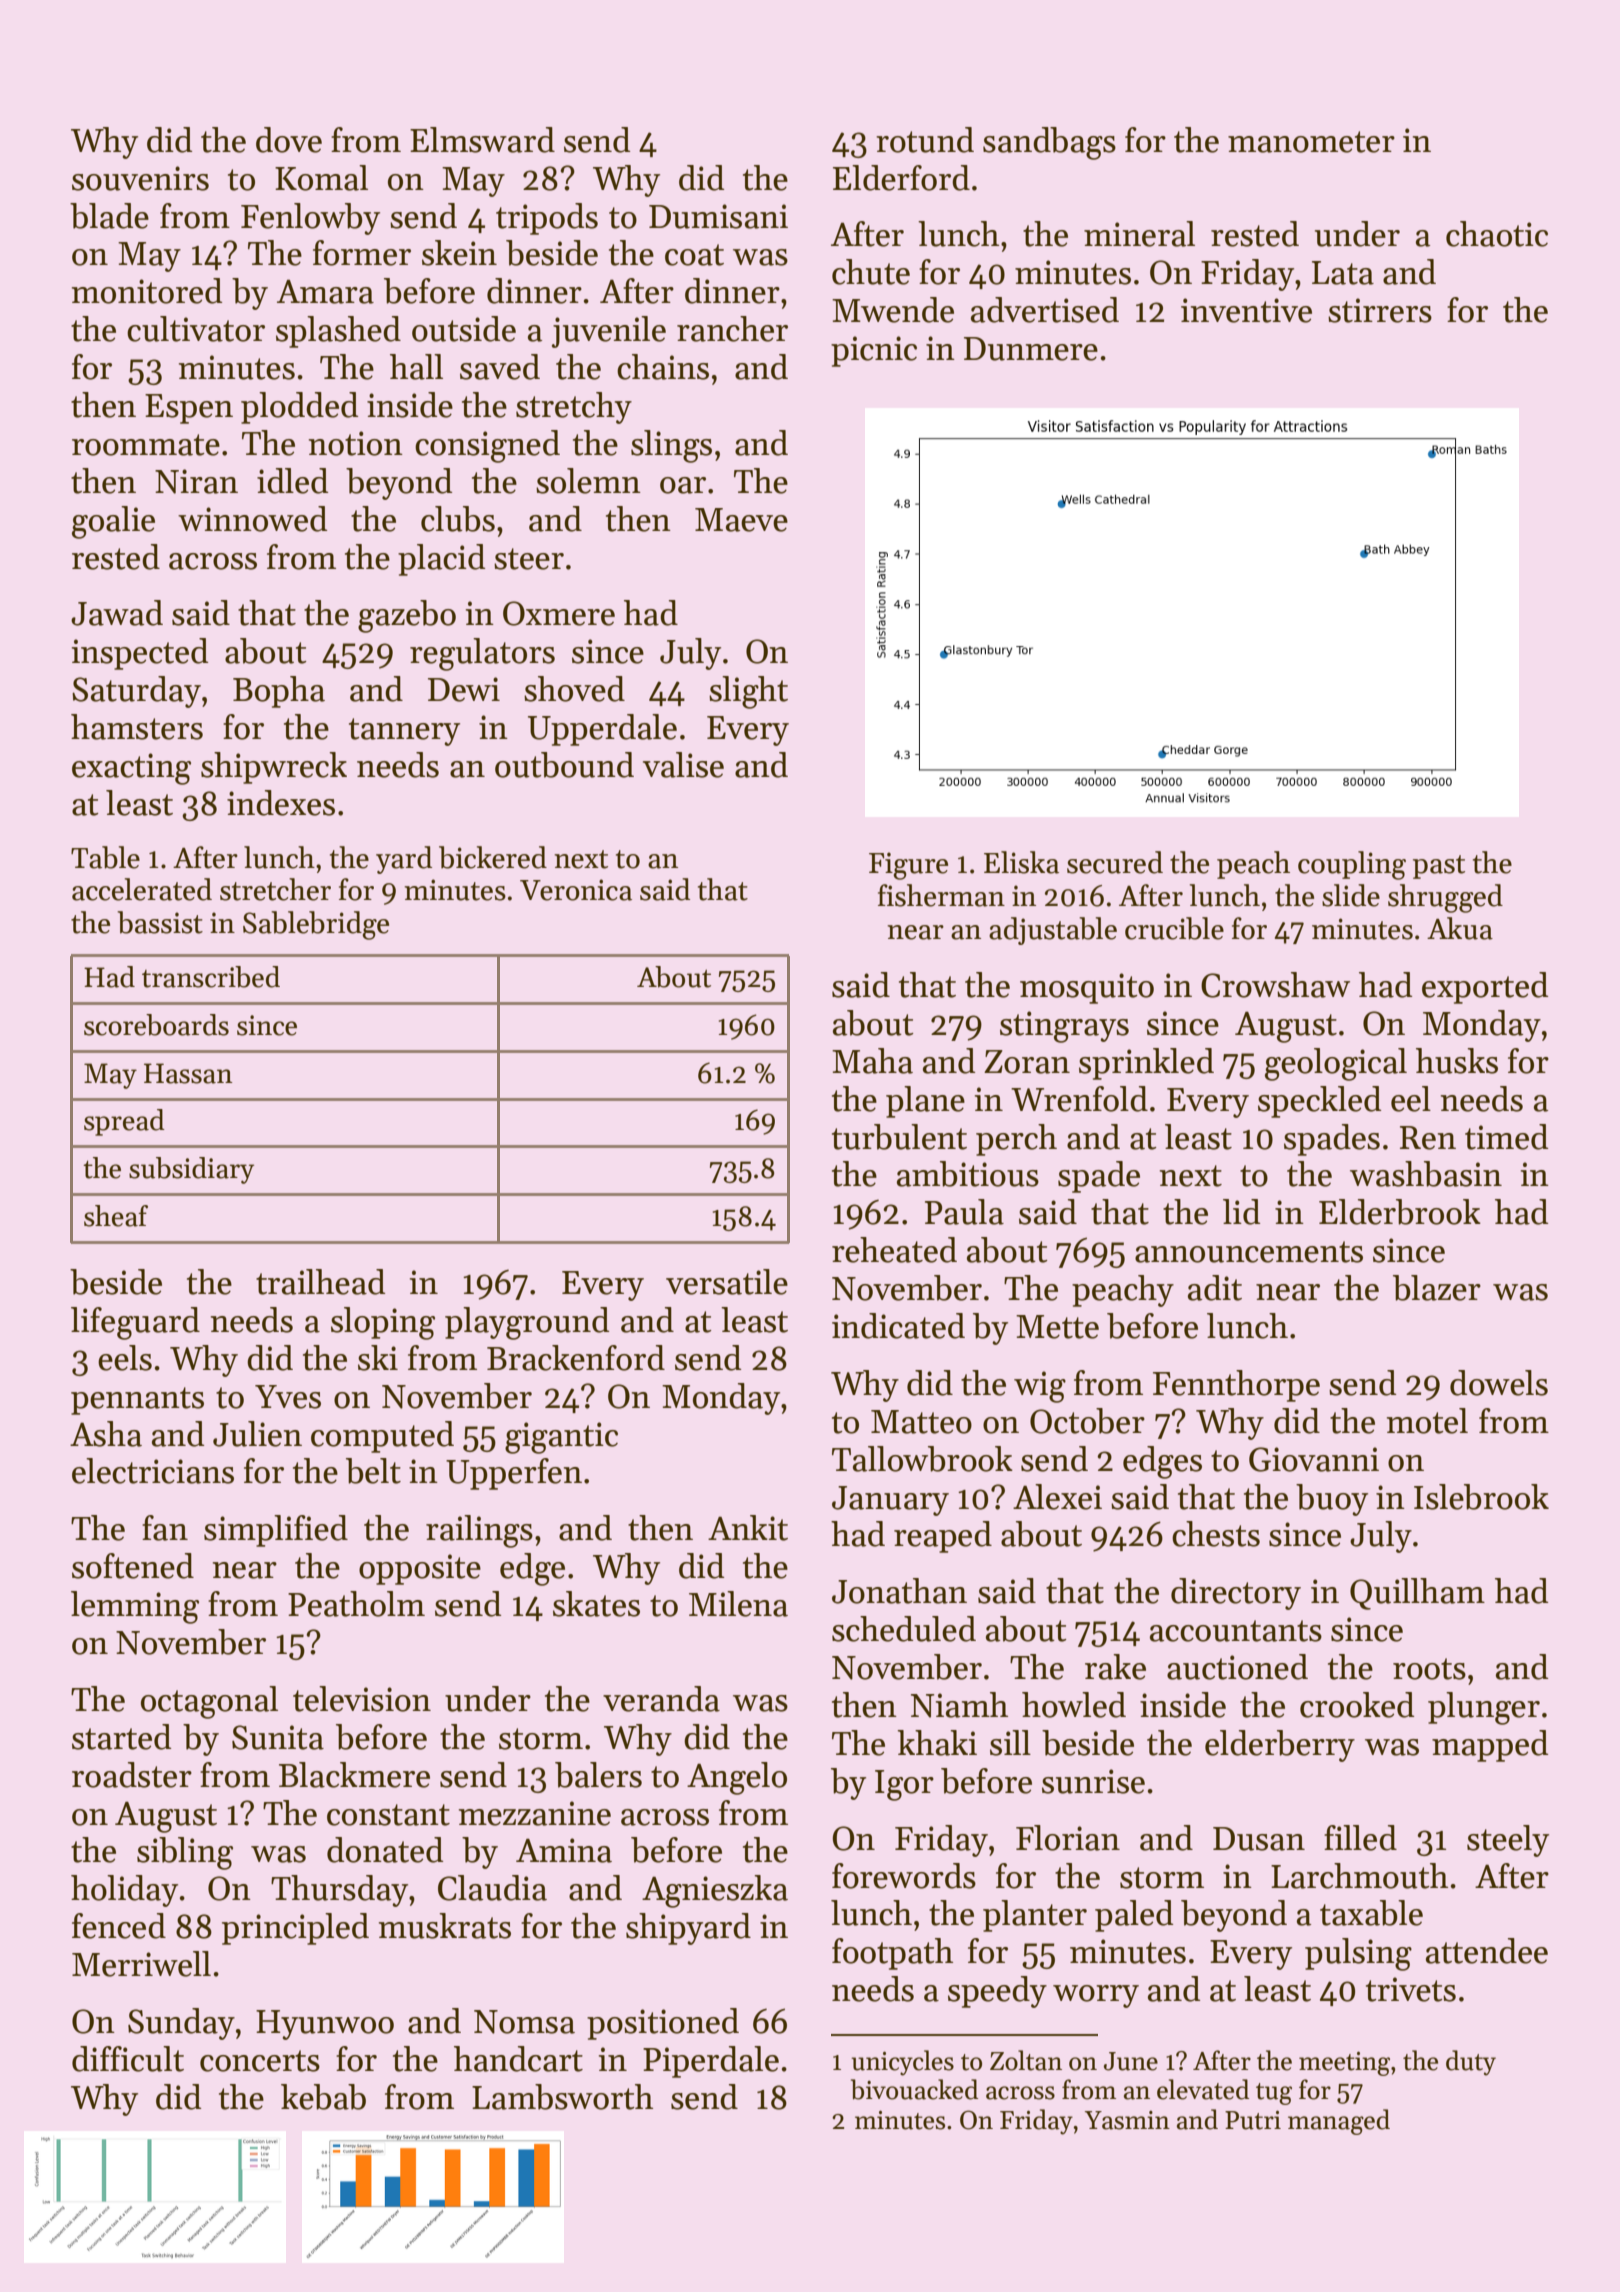  Describe the element at coordinates (1380, 310) in the document. I see `stirrers` at that location.
